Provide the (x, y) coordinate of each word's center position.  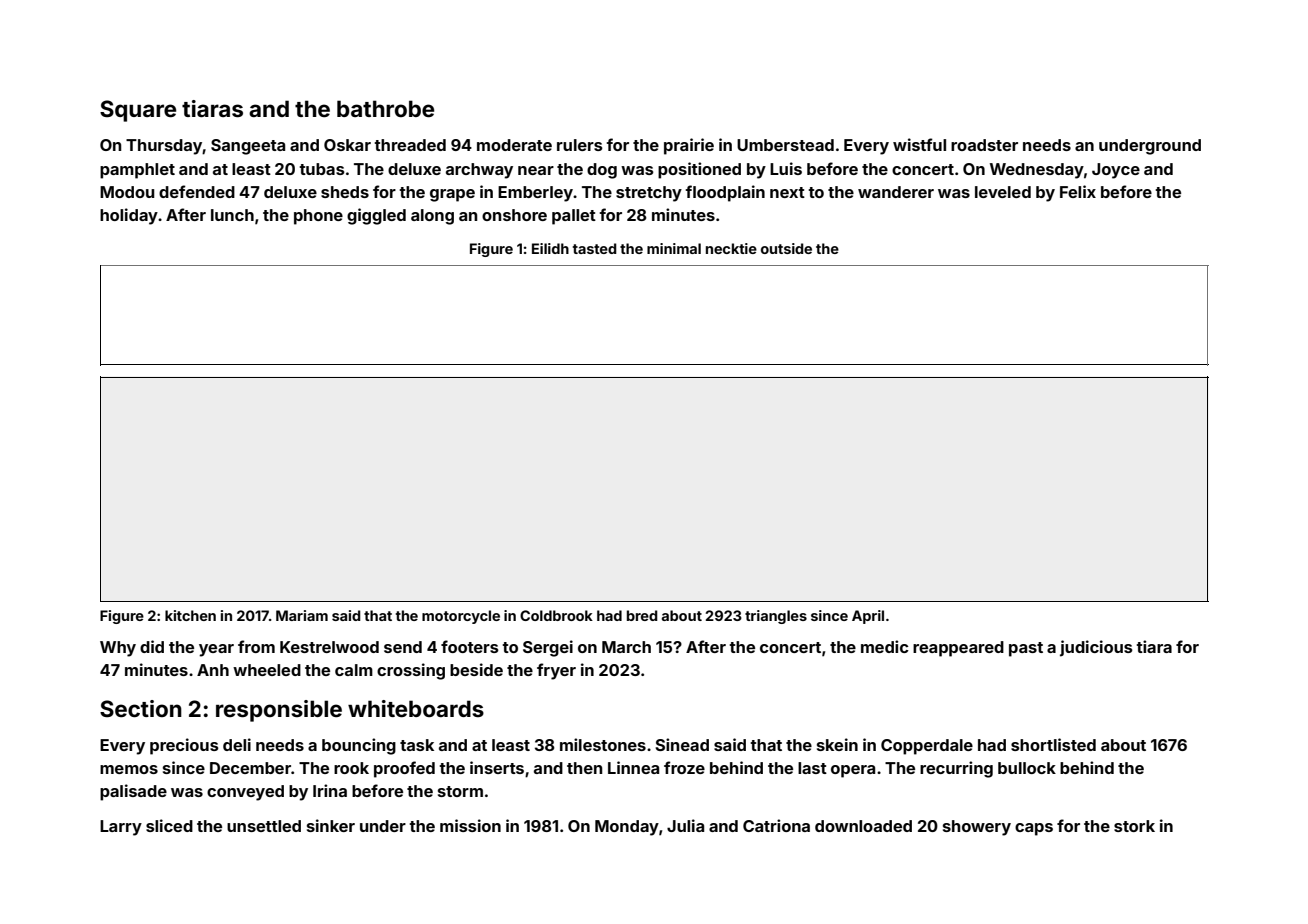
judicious (1096, 648)
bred (642, 615)
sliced (169, 825)
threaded (410, 145)
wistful (919, 144)
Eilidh (550, 248)
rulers (580, 145)
